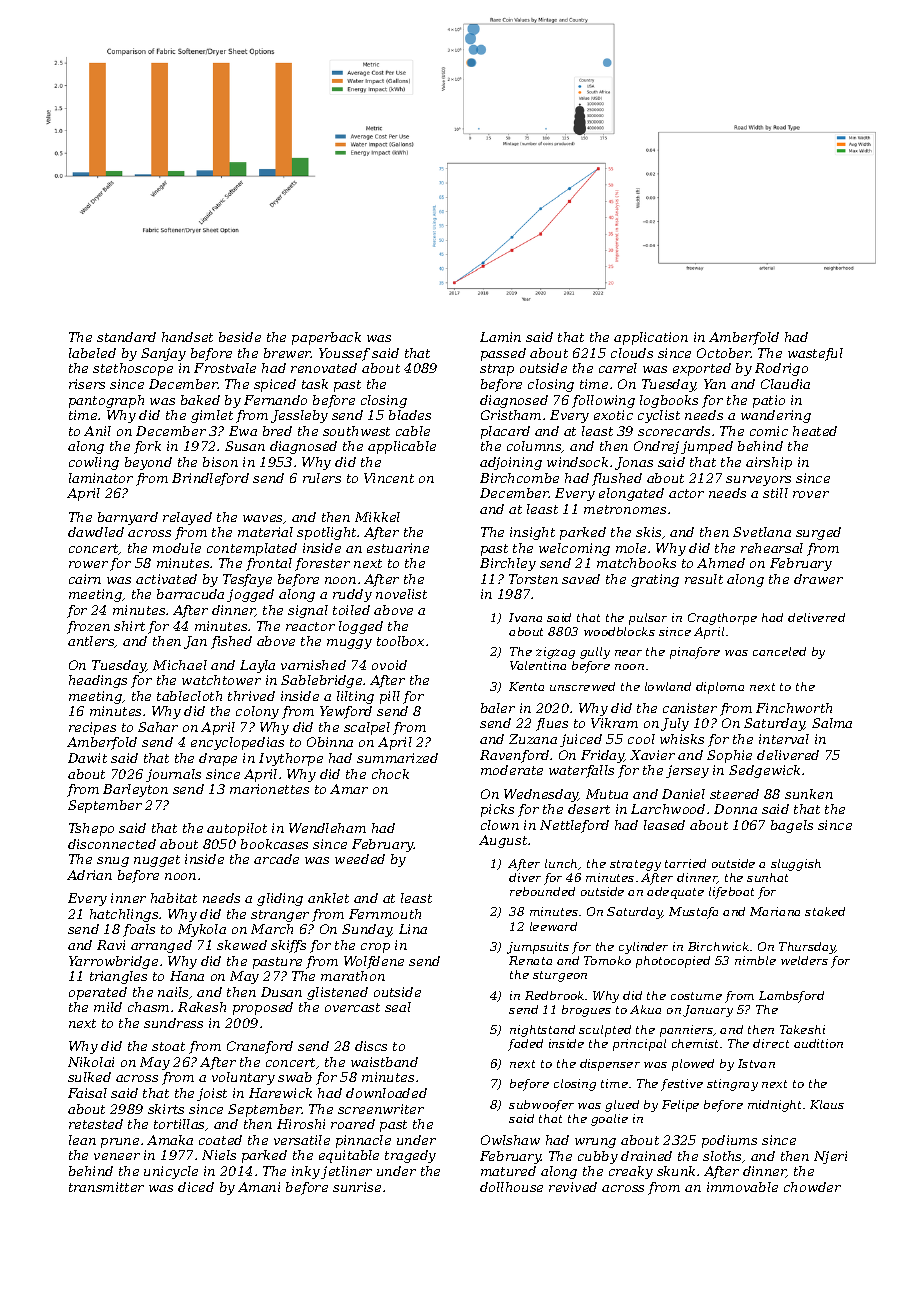 The height and width of the screenshot is (1308, 924). I want to click on application, so click(651, 338).
